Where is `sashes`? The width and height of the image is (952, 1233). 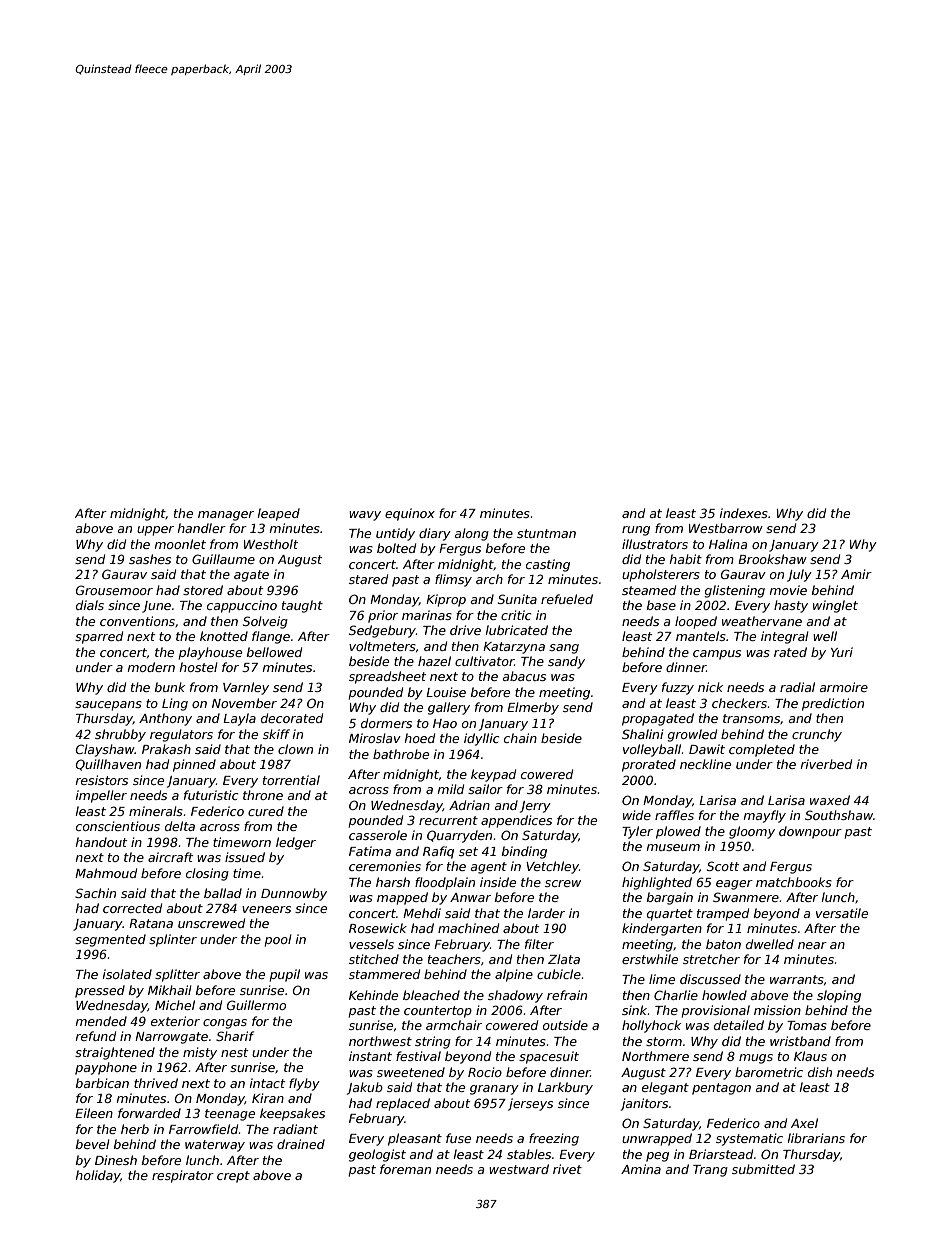 sashes is located at coordinates (150, 559).
